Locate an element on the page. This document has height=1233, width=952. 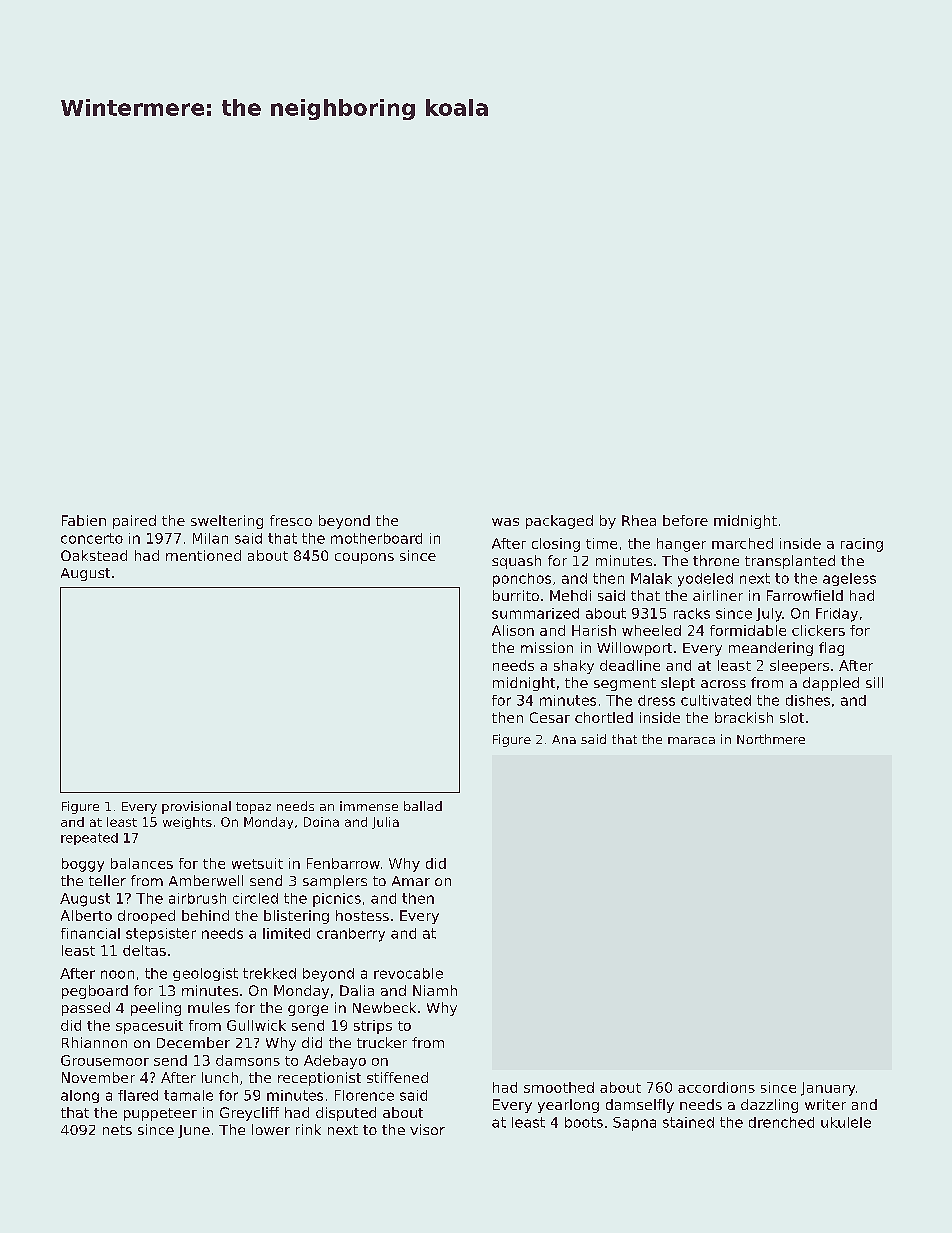
Northmere is located at coordinates (771, 739).
